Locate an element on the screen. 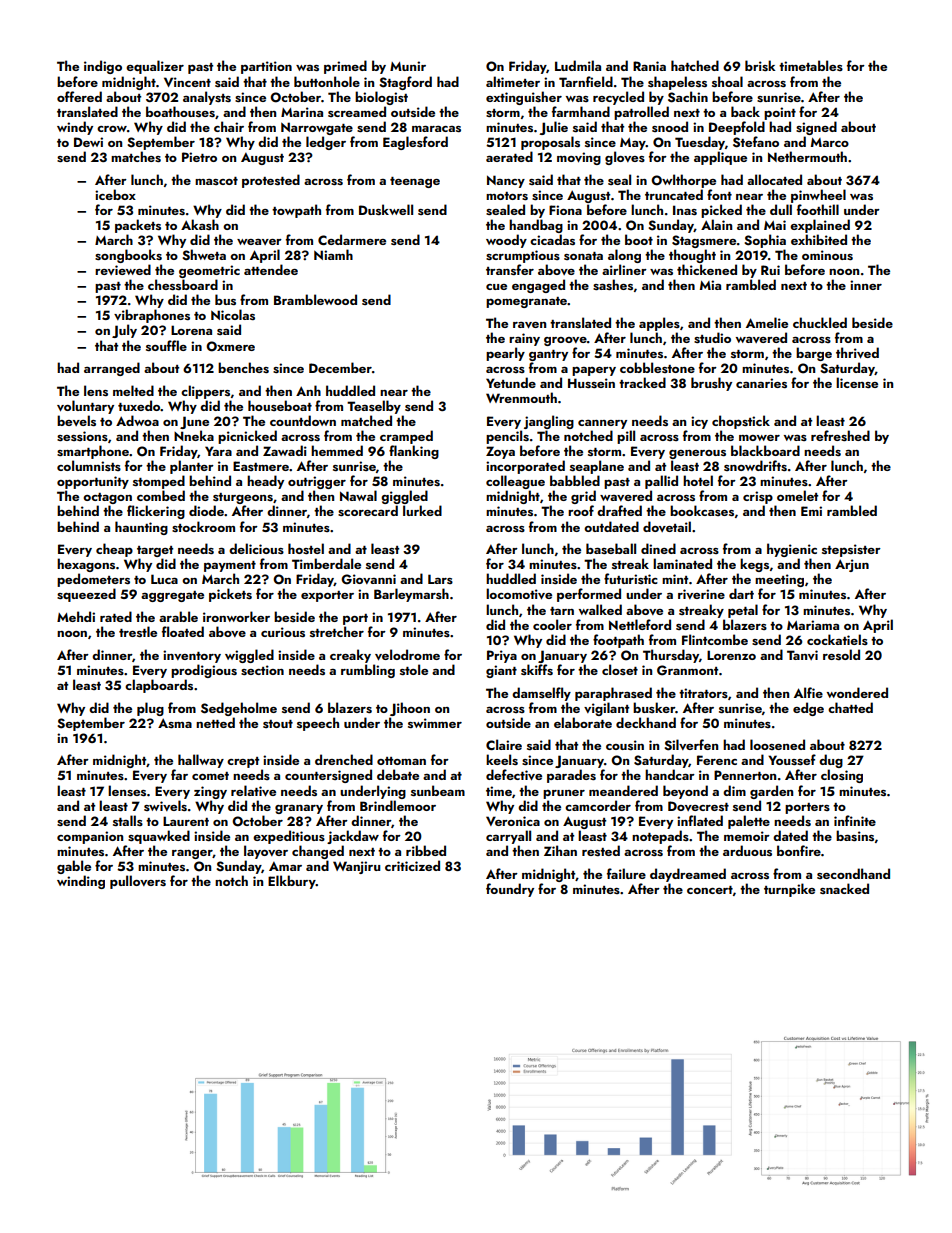 Image resolution: width=952 pixels, height=1233 pixels. generous is located at coordinates (697, 454).
